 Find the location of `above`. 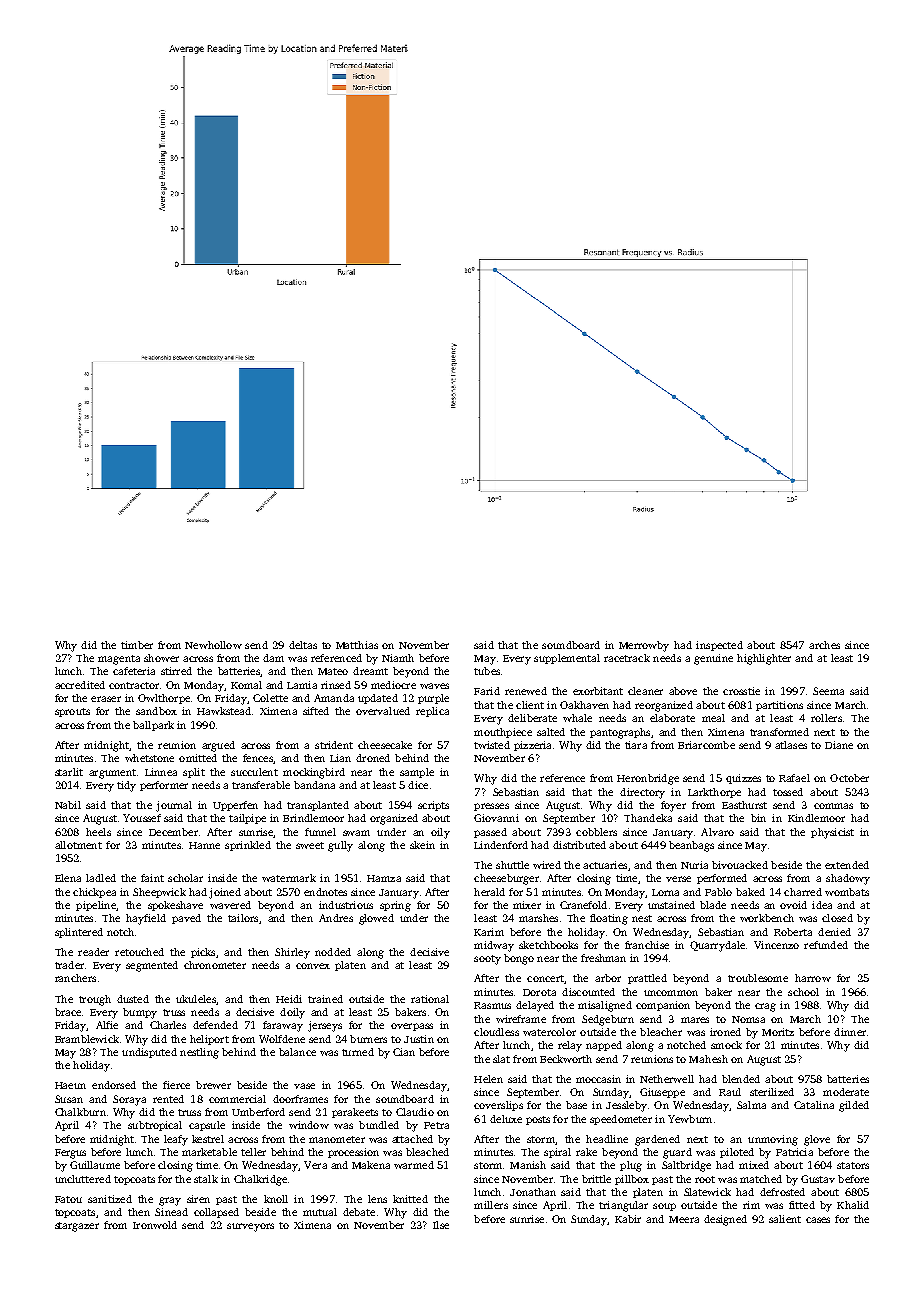

above is located at coordinates (683, 691).
